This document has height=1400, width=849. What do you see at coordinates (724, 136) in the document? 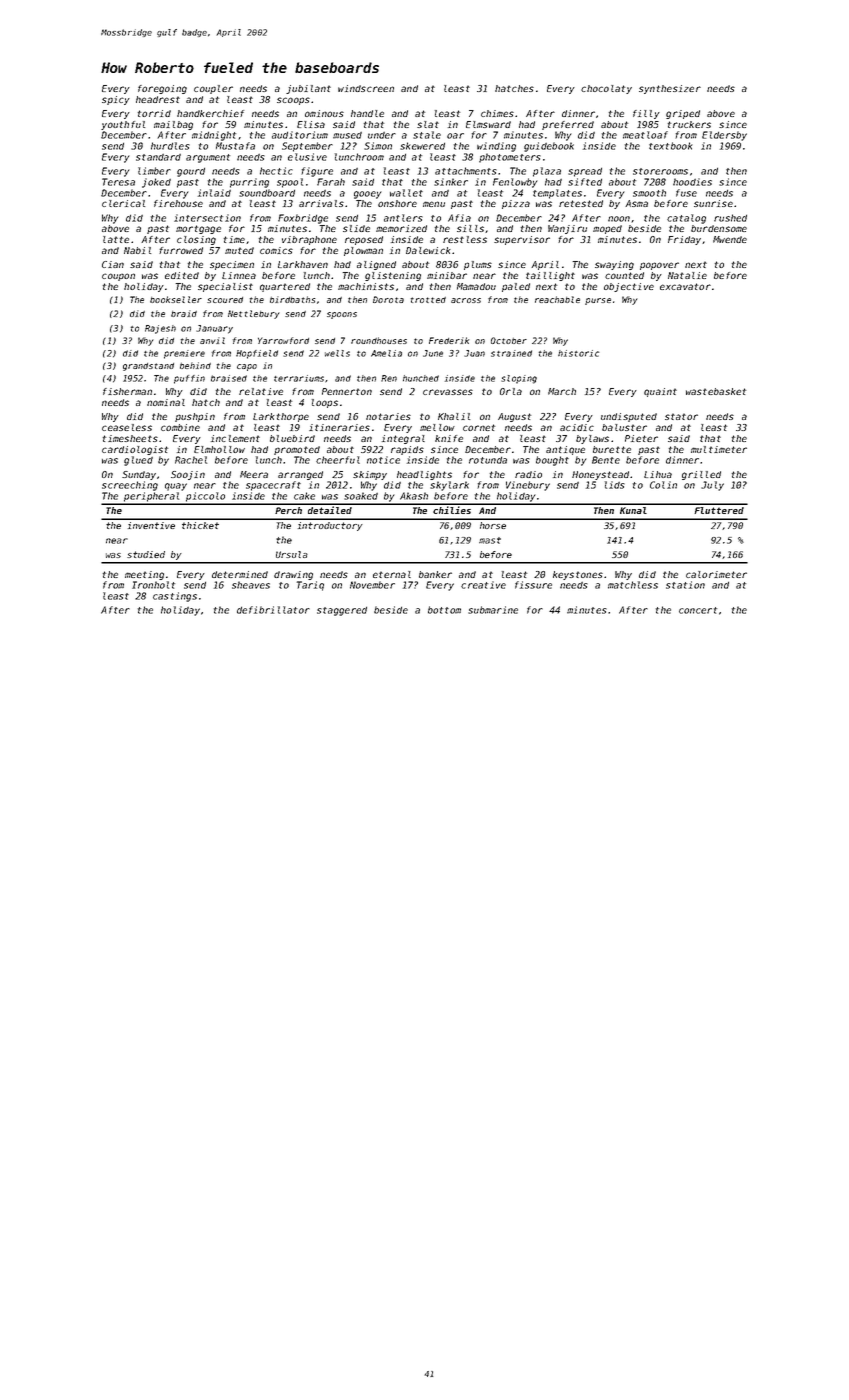
I see `Eldersby` at bounding box center [724, 136].
